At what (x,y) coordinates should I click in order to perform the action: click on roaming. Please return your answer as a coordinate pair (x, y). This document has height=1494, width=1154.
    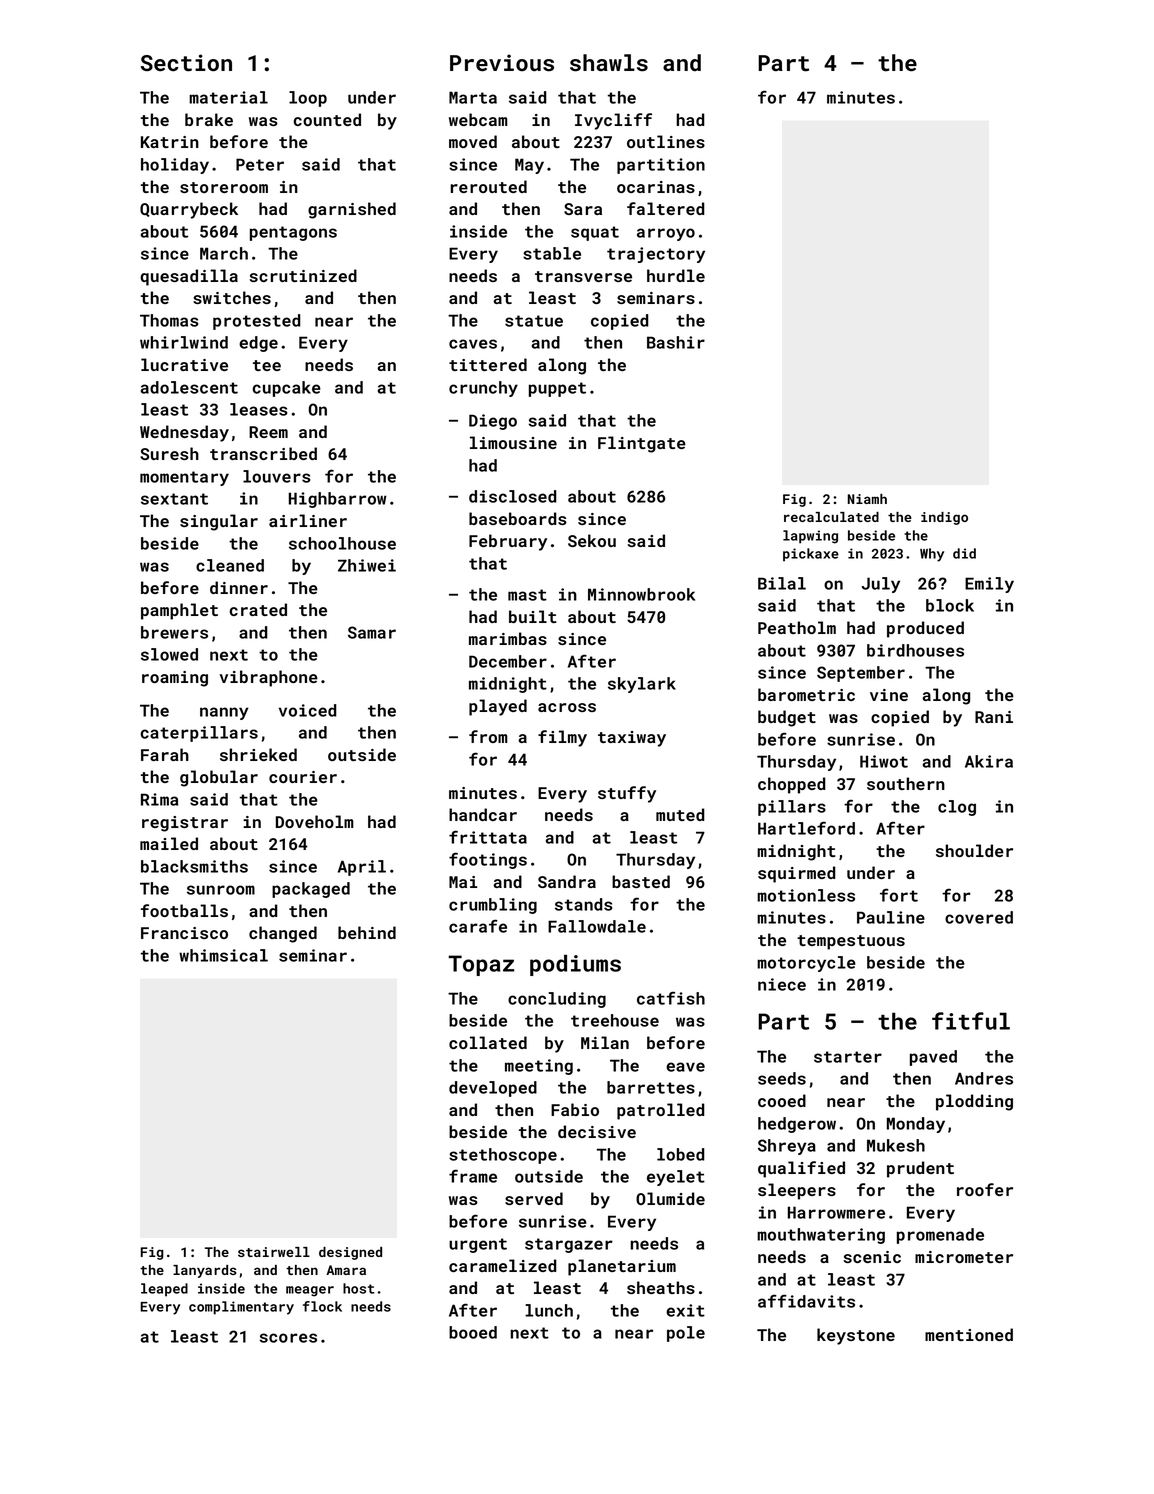
    Looking at the image, I should click on (175, 679).
